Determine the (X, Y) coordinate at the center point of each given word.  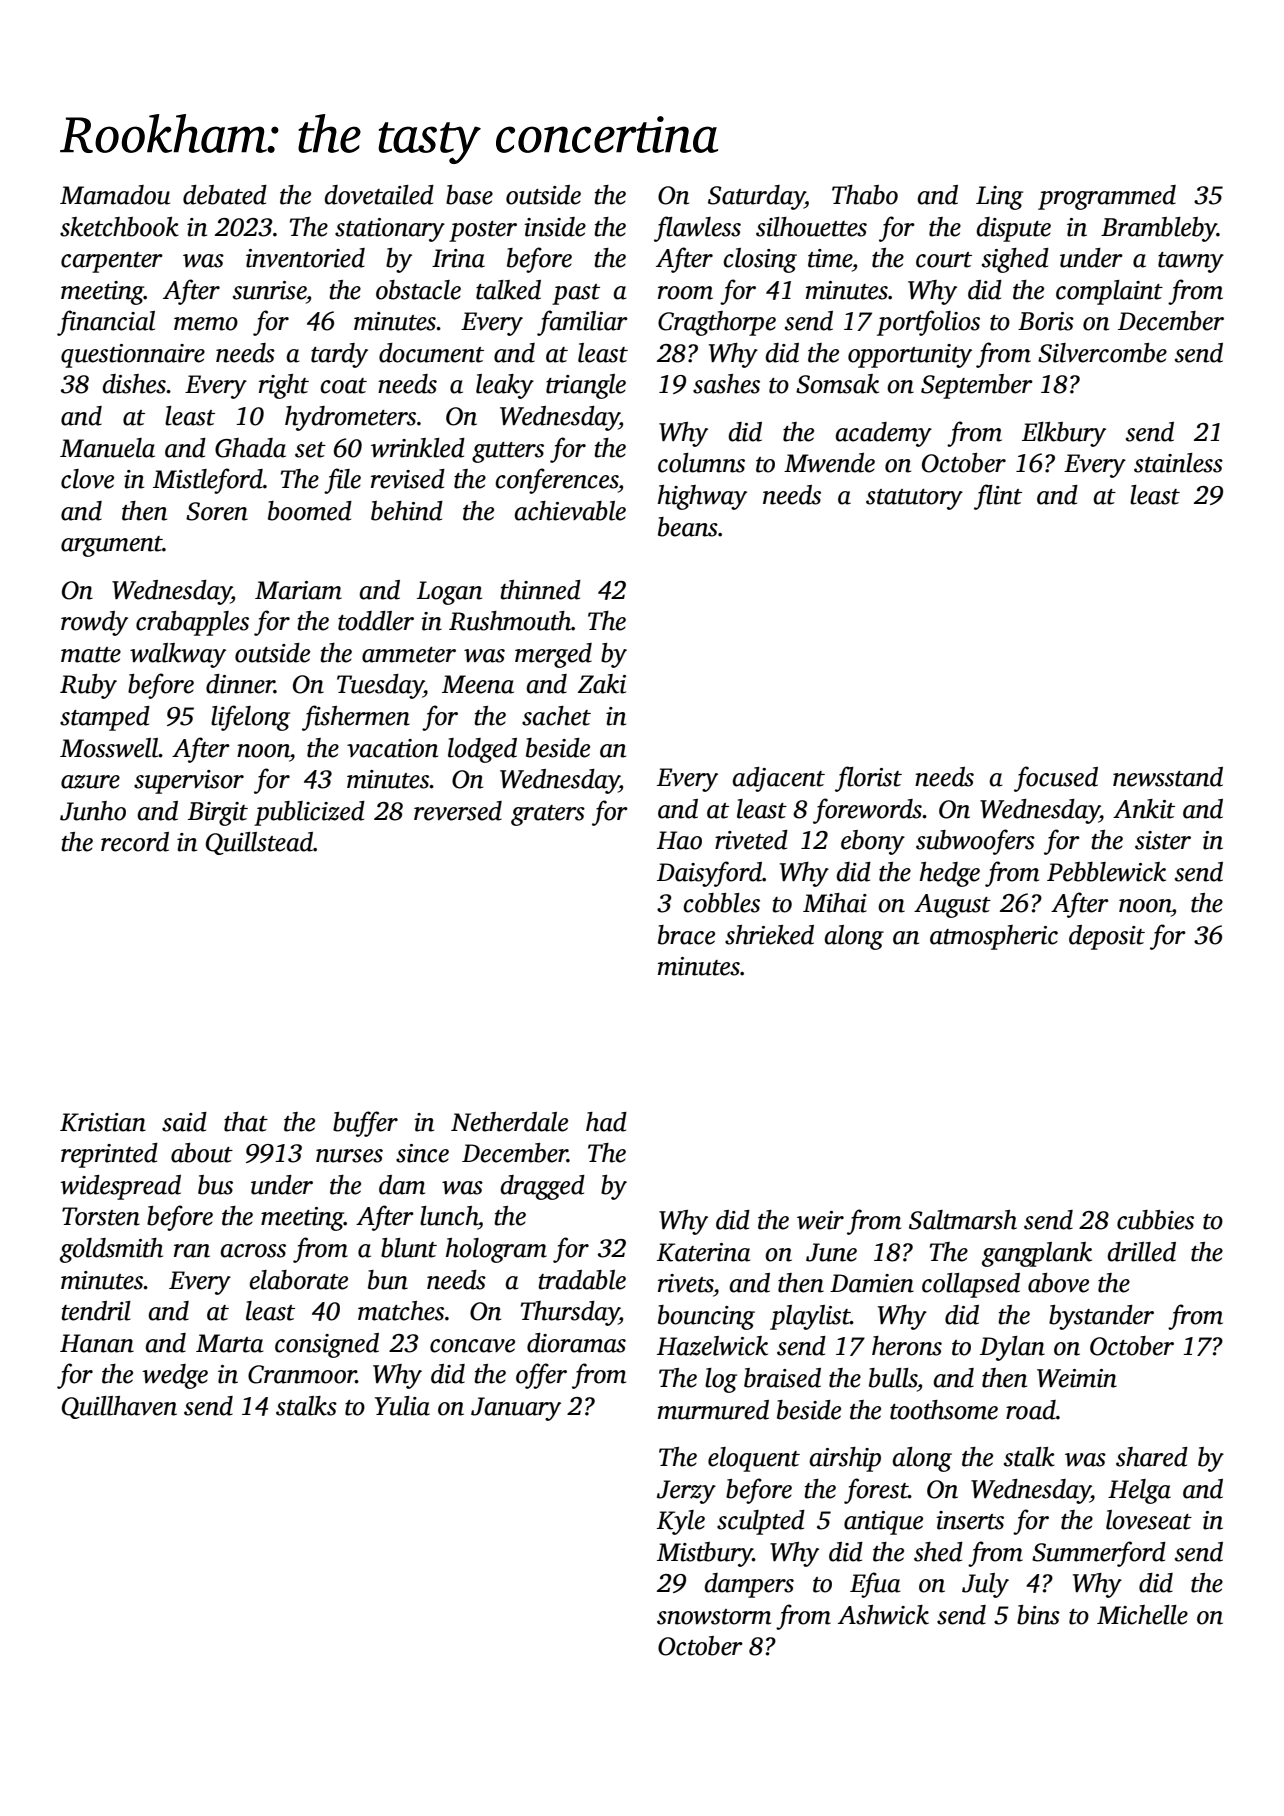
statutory (914, 499)
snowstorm (714, 1617)
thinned (540, 590)
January (516, 1409)
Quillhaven (119, 1407)
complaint (1109, 292)
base (469, 195)
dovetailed (379, 195)
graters (548, 815)
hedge (950, 874)
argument (112, 546)
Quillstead (259, 843)
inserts (970, 1520)
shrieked (769, 935)
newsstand (1168, 777)
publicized (309, 813)
